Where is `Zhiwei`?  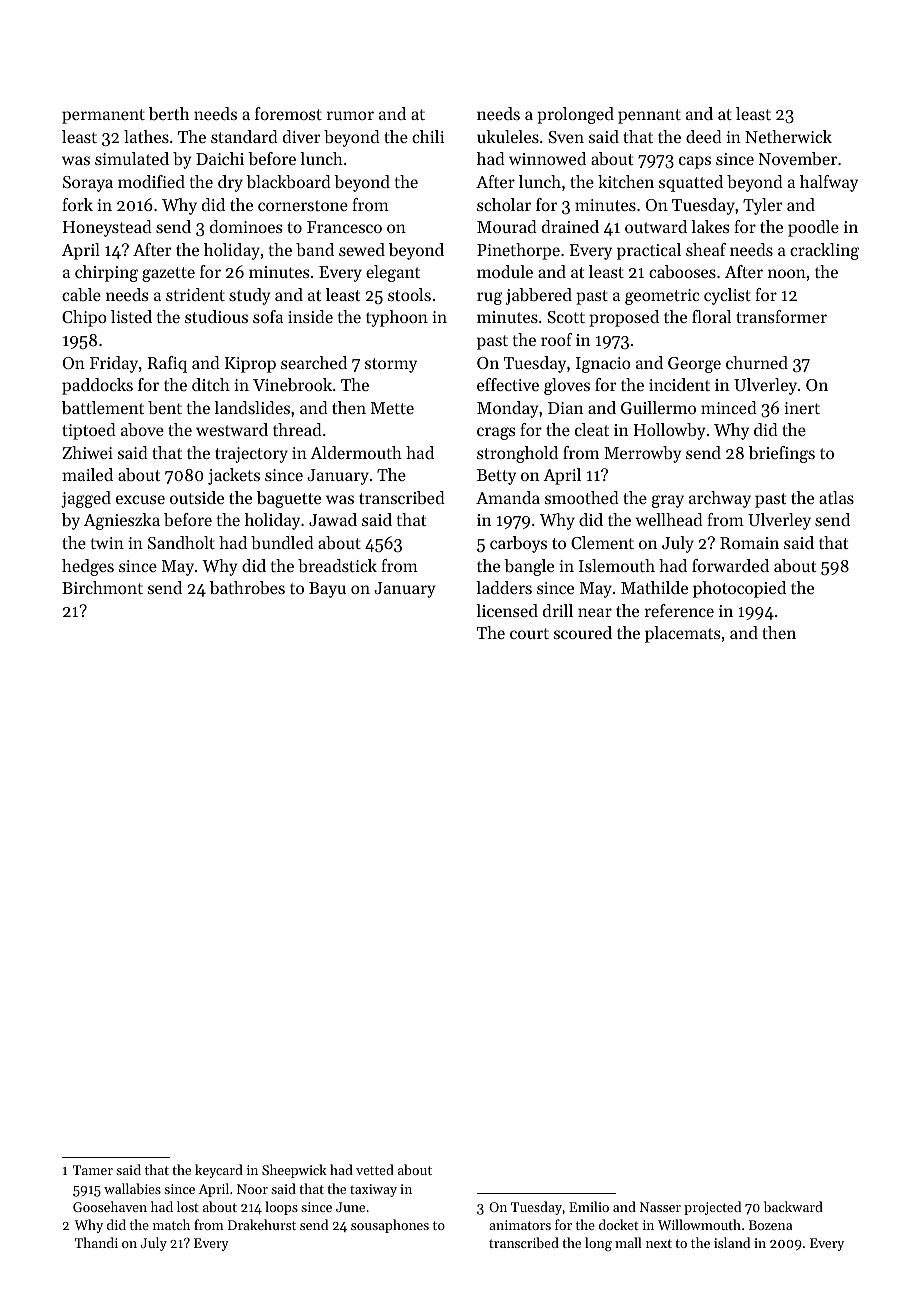 Zhiwei is located at coordinates (87, 452).
